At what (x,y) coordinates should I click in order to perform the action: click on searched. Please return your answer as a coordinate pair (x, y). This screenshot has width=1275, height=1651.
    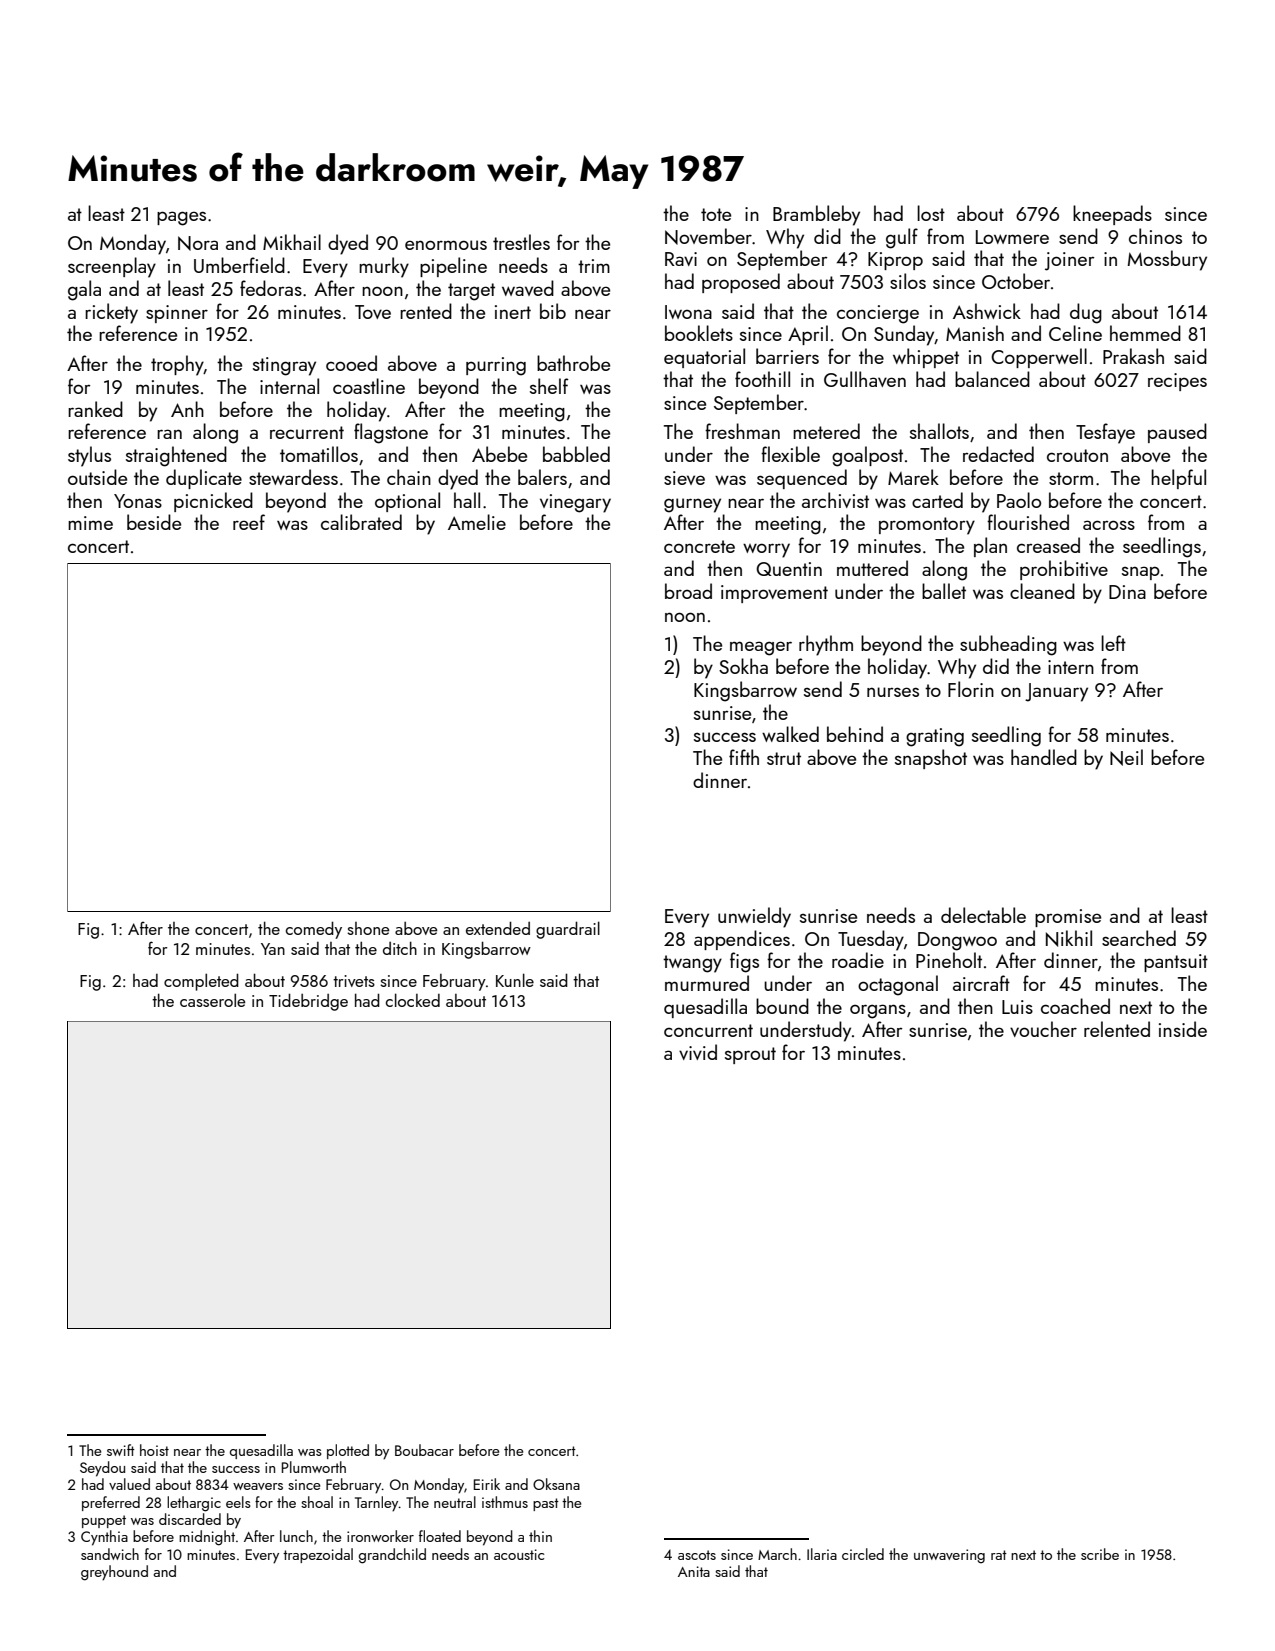
    Looking at the image, I should click on (1139, 938).
